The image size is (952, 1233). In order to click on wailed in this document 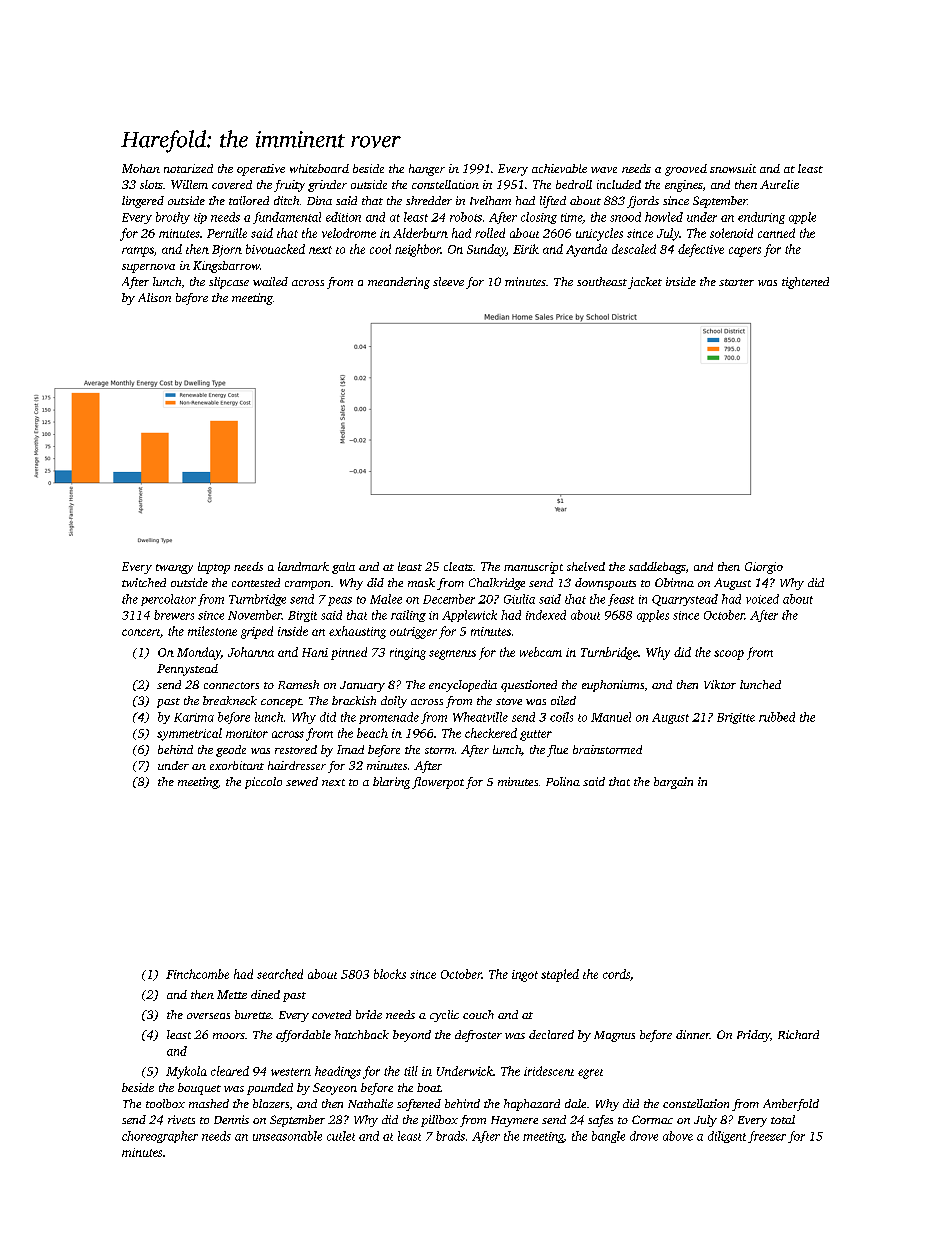, I will do `click(270, 281)`.
